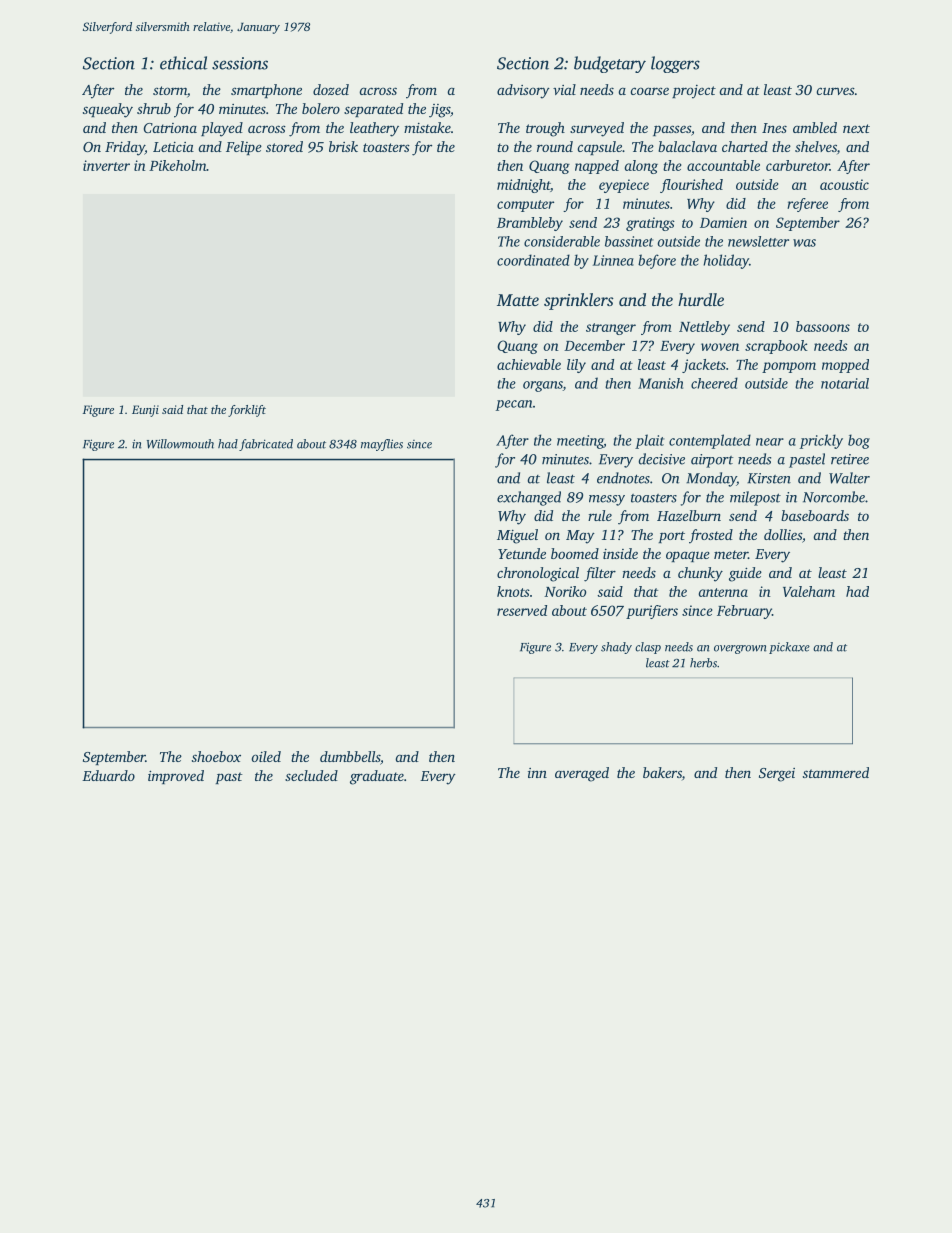 Image resolution: width=952 pixels, height=1233 pixels. I want to click on contemplated, so click(710, 441).
